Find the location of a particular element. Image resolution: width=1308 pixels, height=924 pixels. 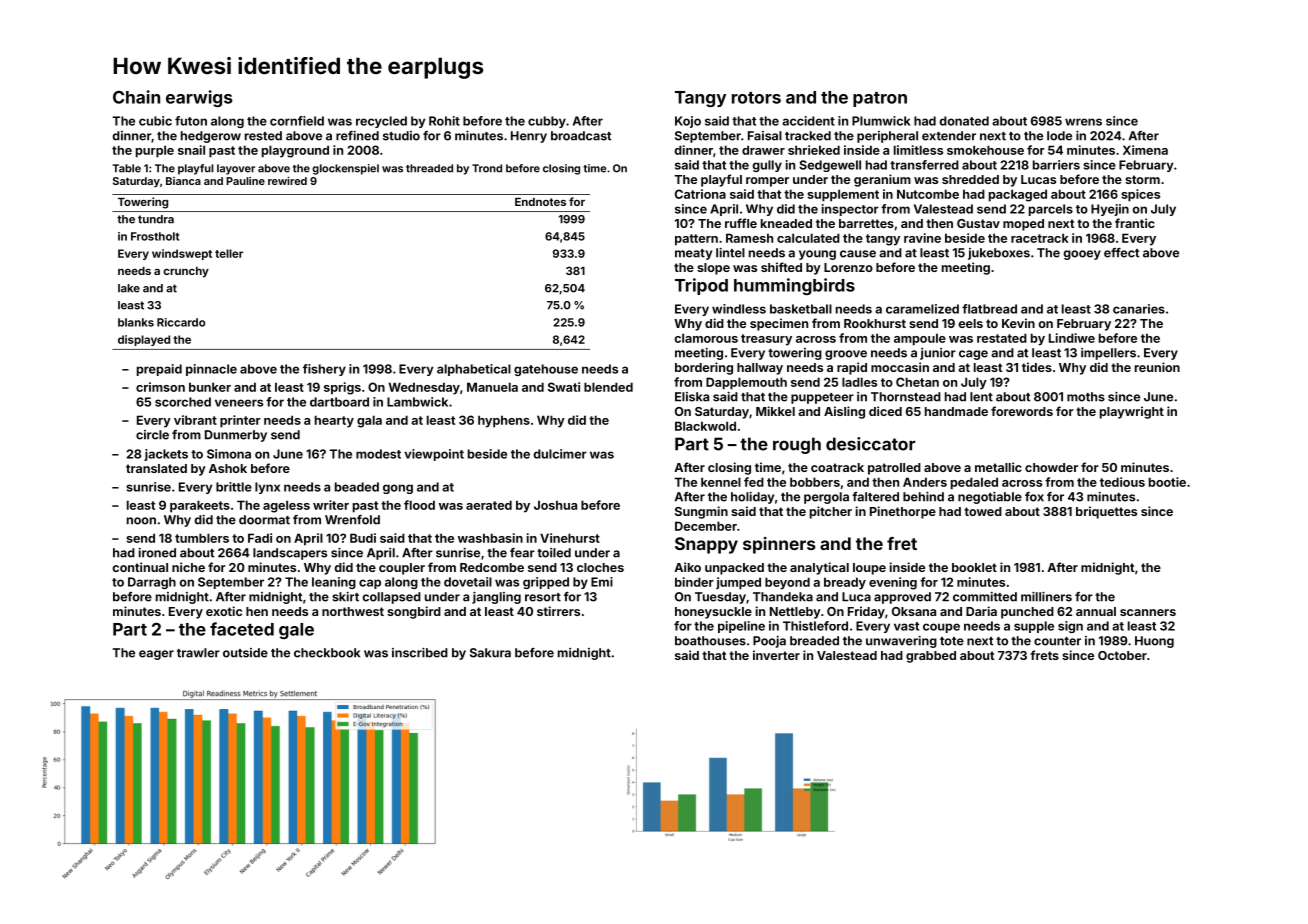

Eliska is located at coordinates (692, 397).
